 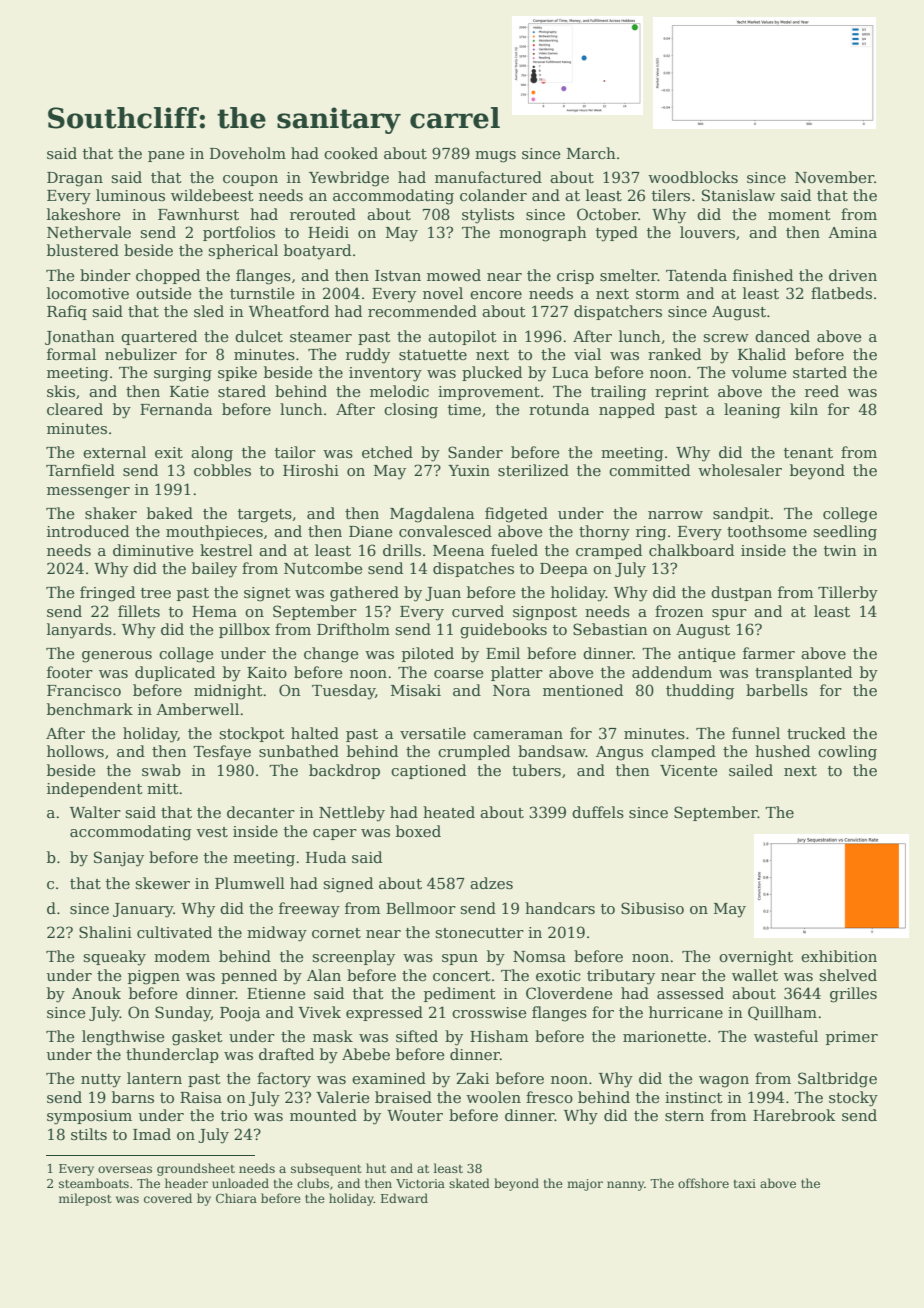 What do you see at coordinates (738, 195) in the image?
I see `Stanislaw` at bounding box center [738, 195].
